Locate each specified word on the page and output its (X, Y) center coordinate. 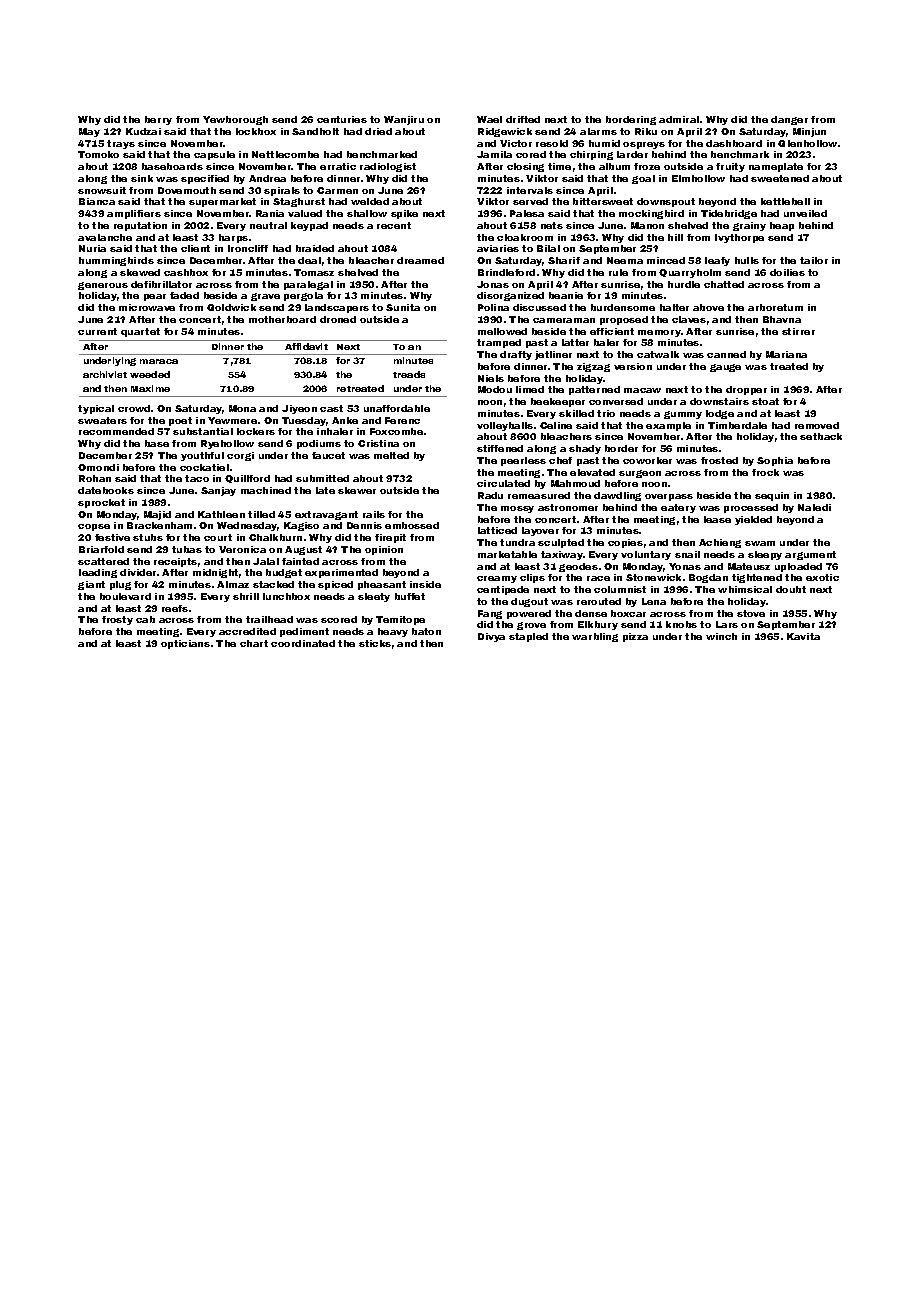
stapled (528, 637)
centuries (342, 119)
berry (158, 120)
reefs (175, 608)
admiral (679, 119)
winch (721, 636)
